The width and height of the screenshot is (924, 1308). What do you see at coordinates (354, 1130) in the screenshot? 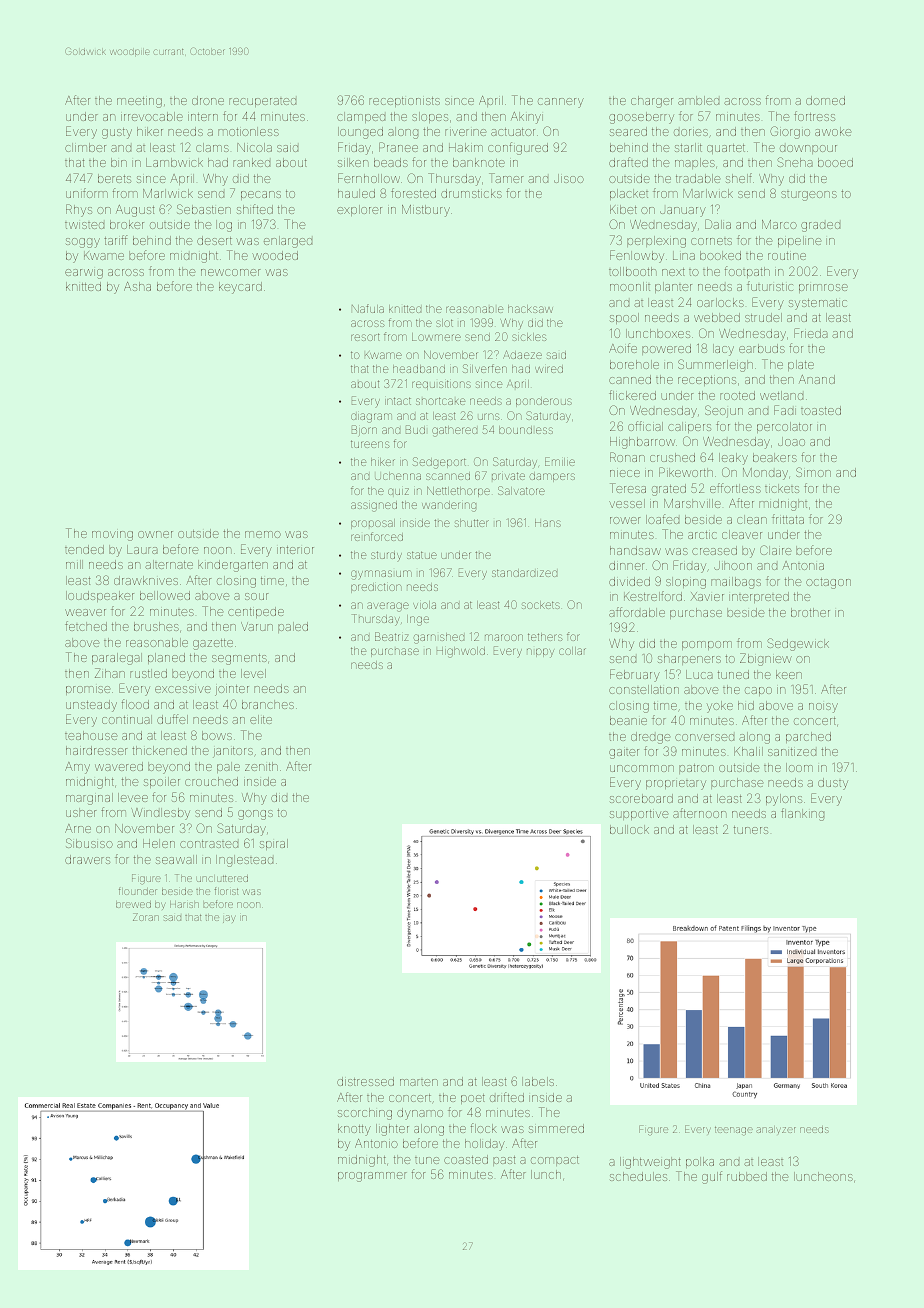
I see `knotty` at bounding box center [354, 1130].
